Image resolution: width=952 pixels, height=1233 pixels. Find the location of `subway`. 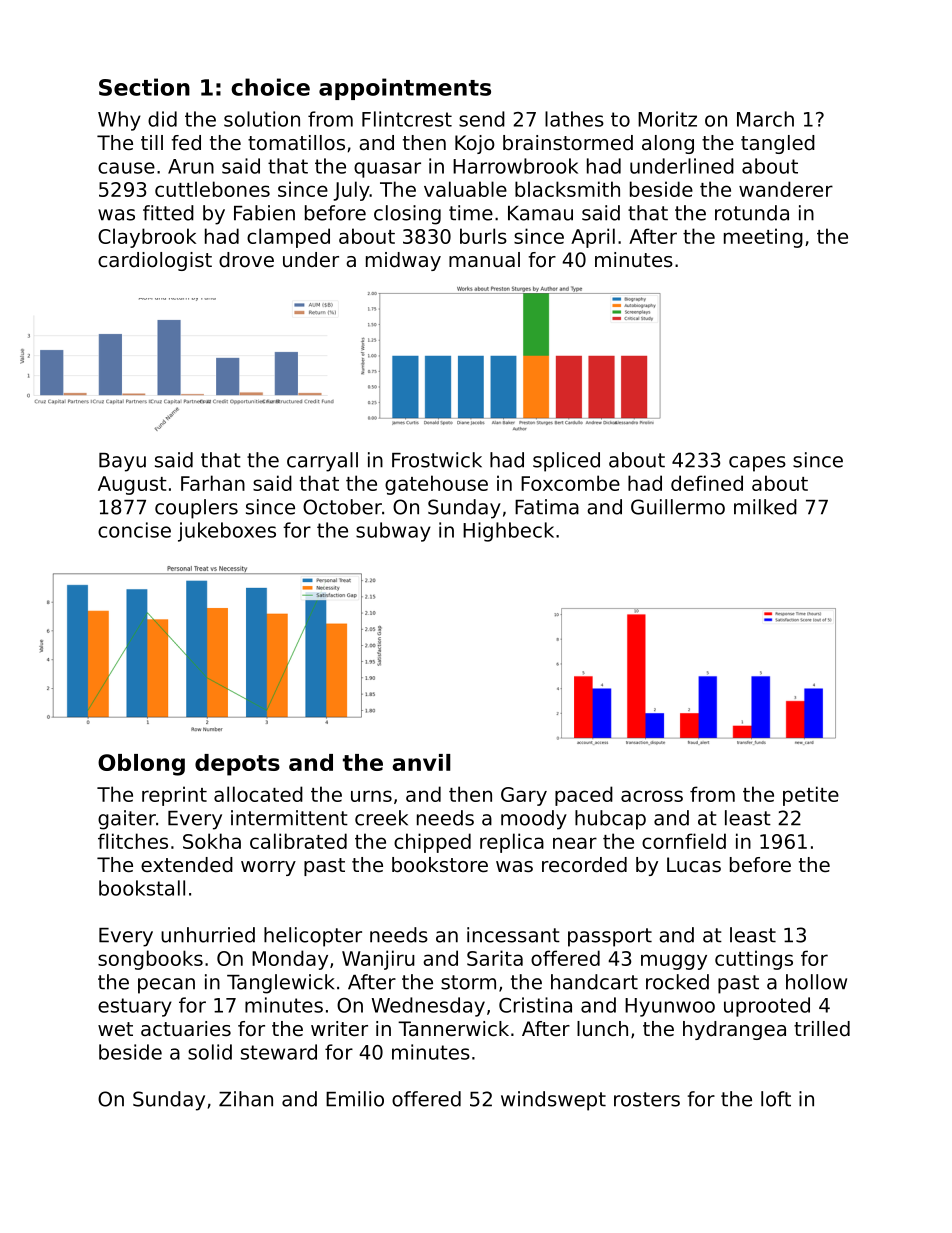

subway is located at coordinates (393, 532).
